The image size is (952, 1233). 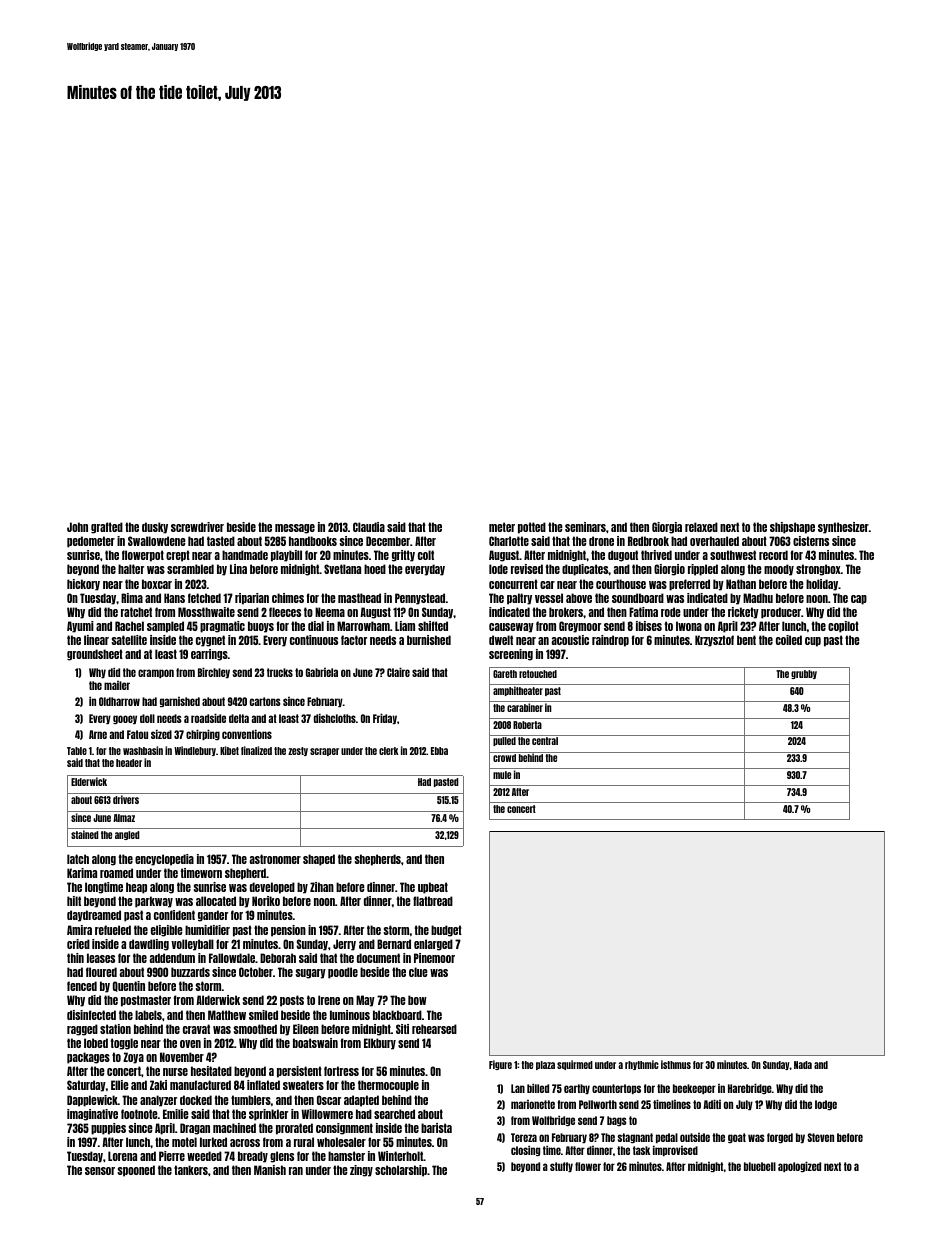 I want to click on shaped, so click(x=319, y=860).
